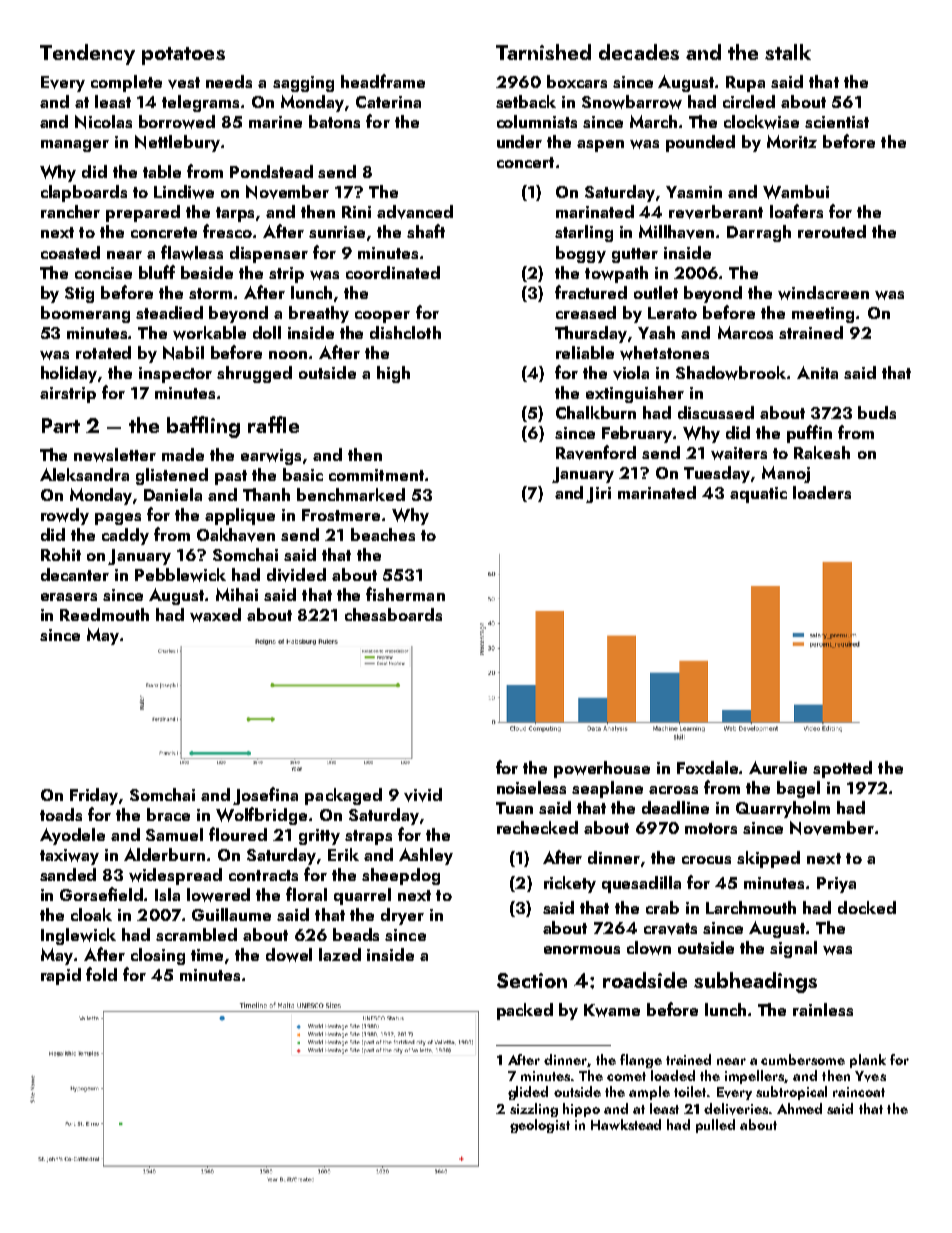 Image resolution: width=952 pixels, height=1233 pixels. Describe the element at coordinates (303, 84) in the screenshot. I see `sagging` at that location.
